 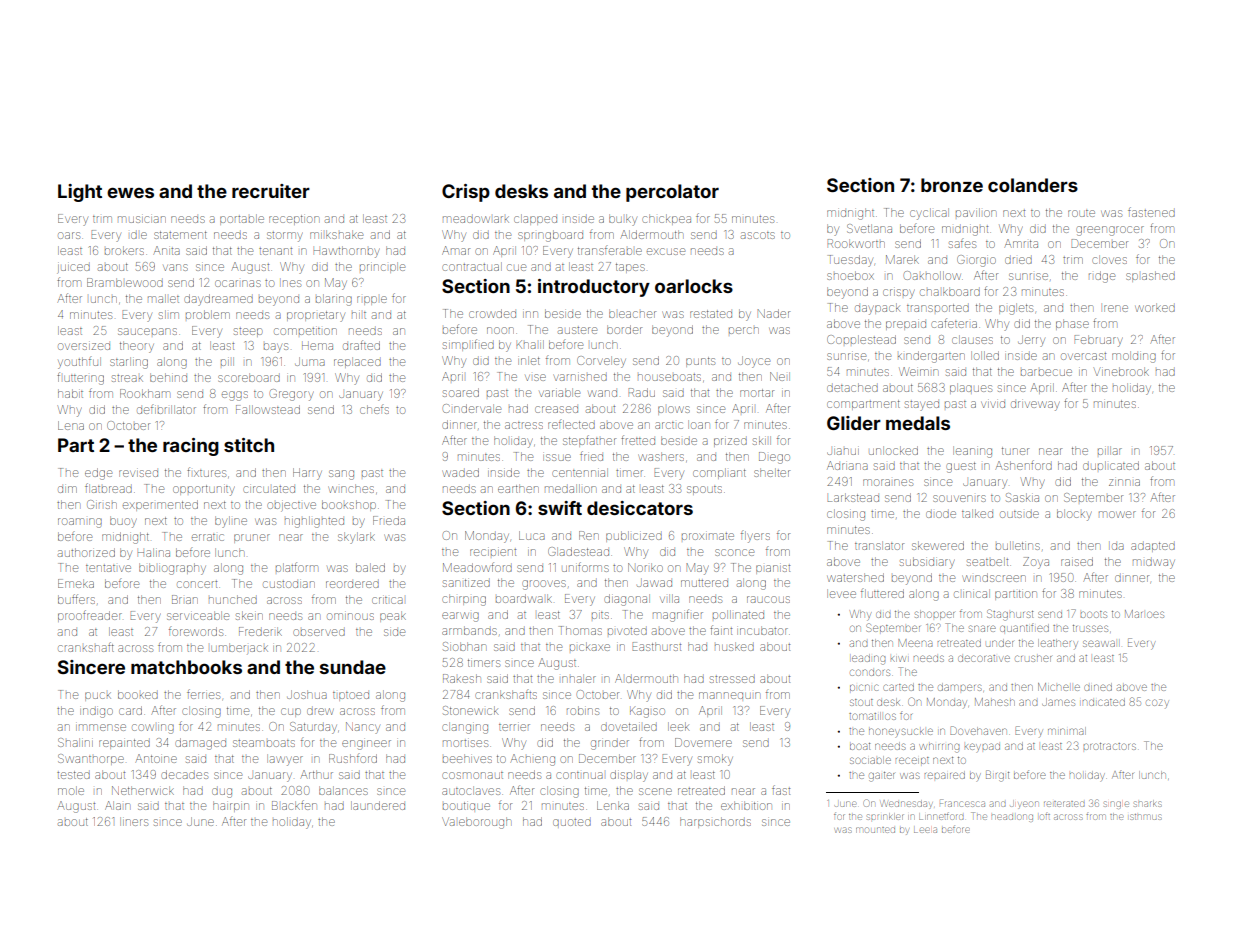 I want to click on Marek, so click(x=902, y=259).
